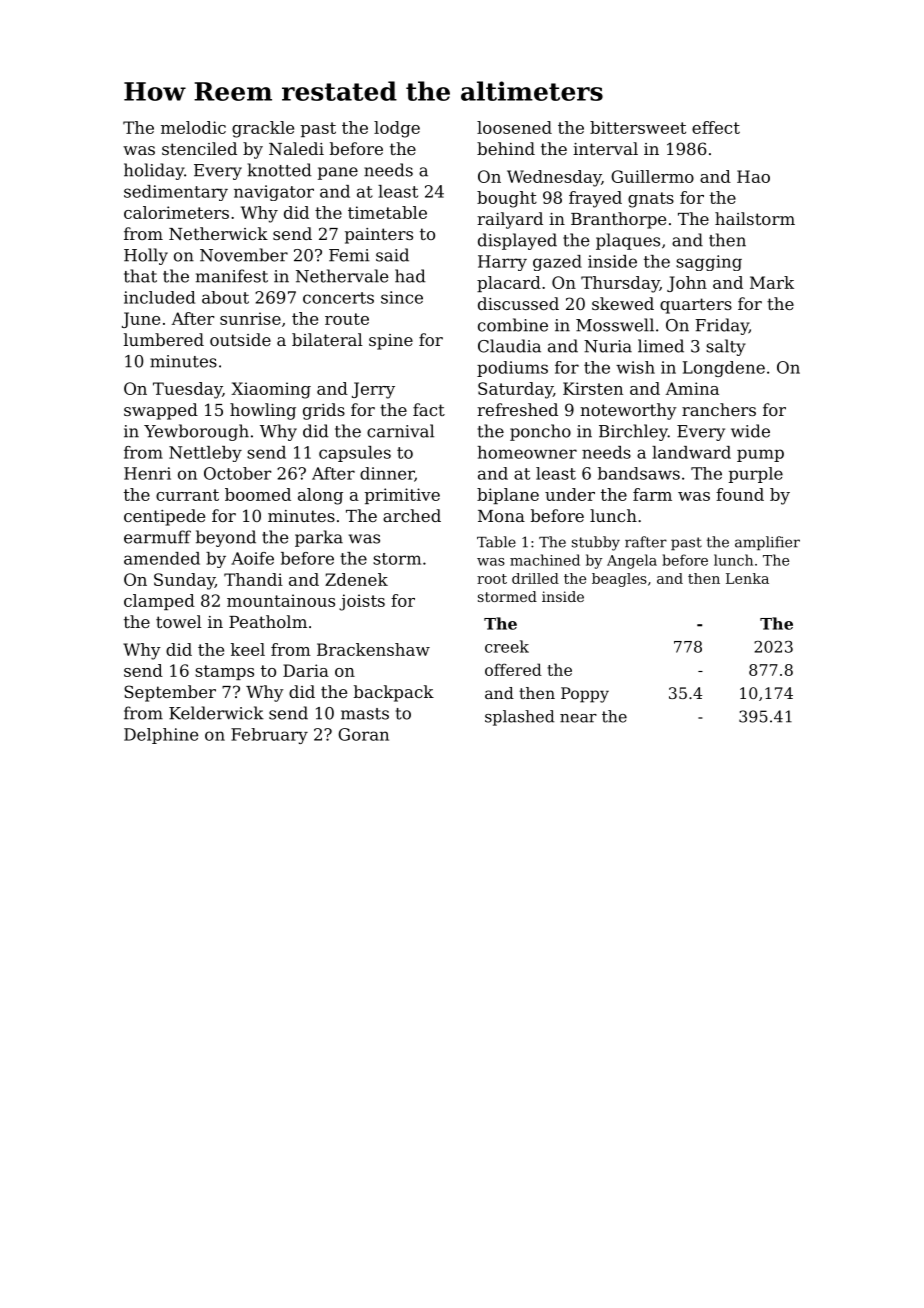 This document has height=1308, width=924. I want to click on swapped, so click(161, 411).
